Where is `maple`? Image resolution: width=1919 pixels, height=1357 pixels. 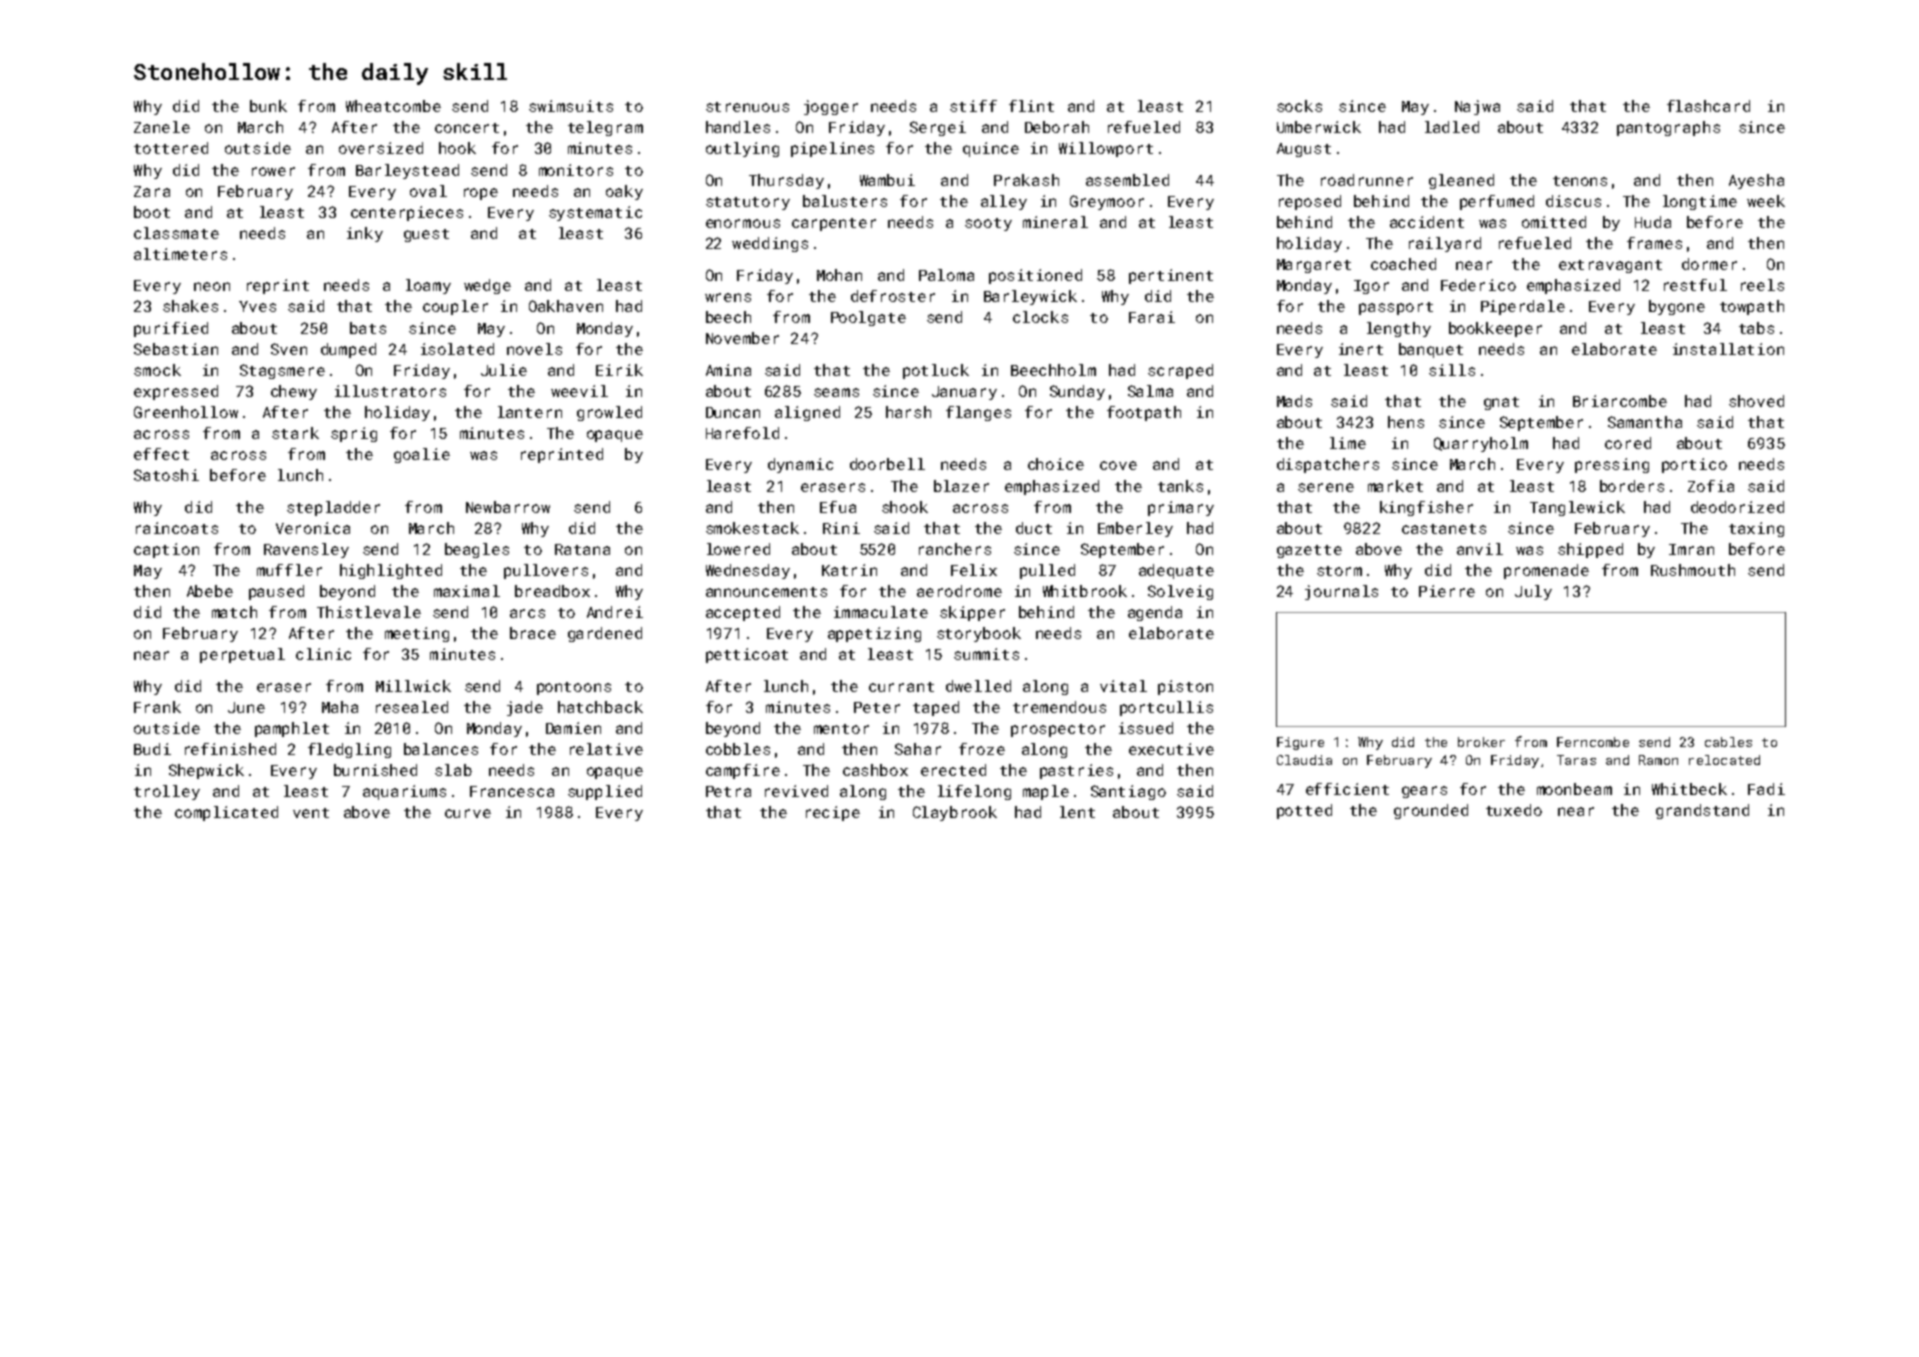
maple is located at coordinates (1046, 792).
